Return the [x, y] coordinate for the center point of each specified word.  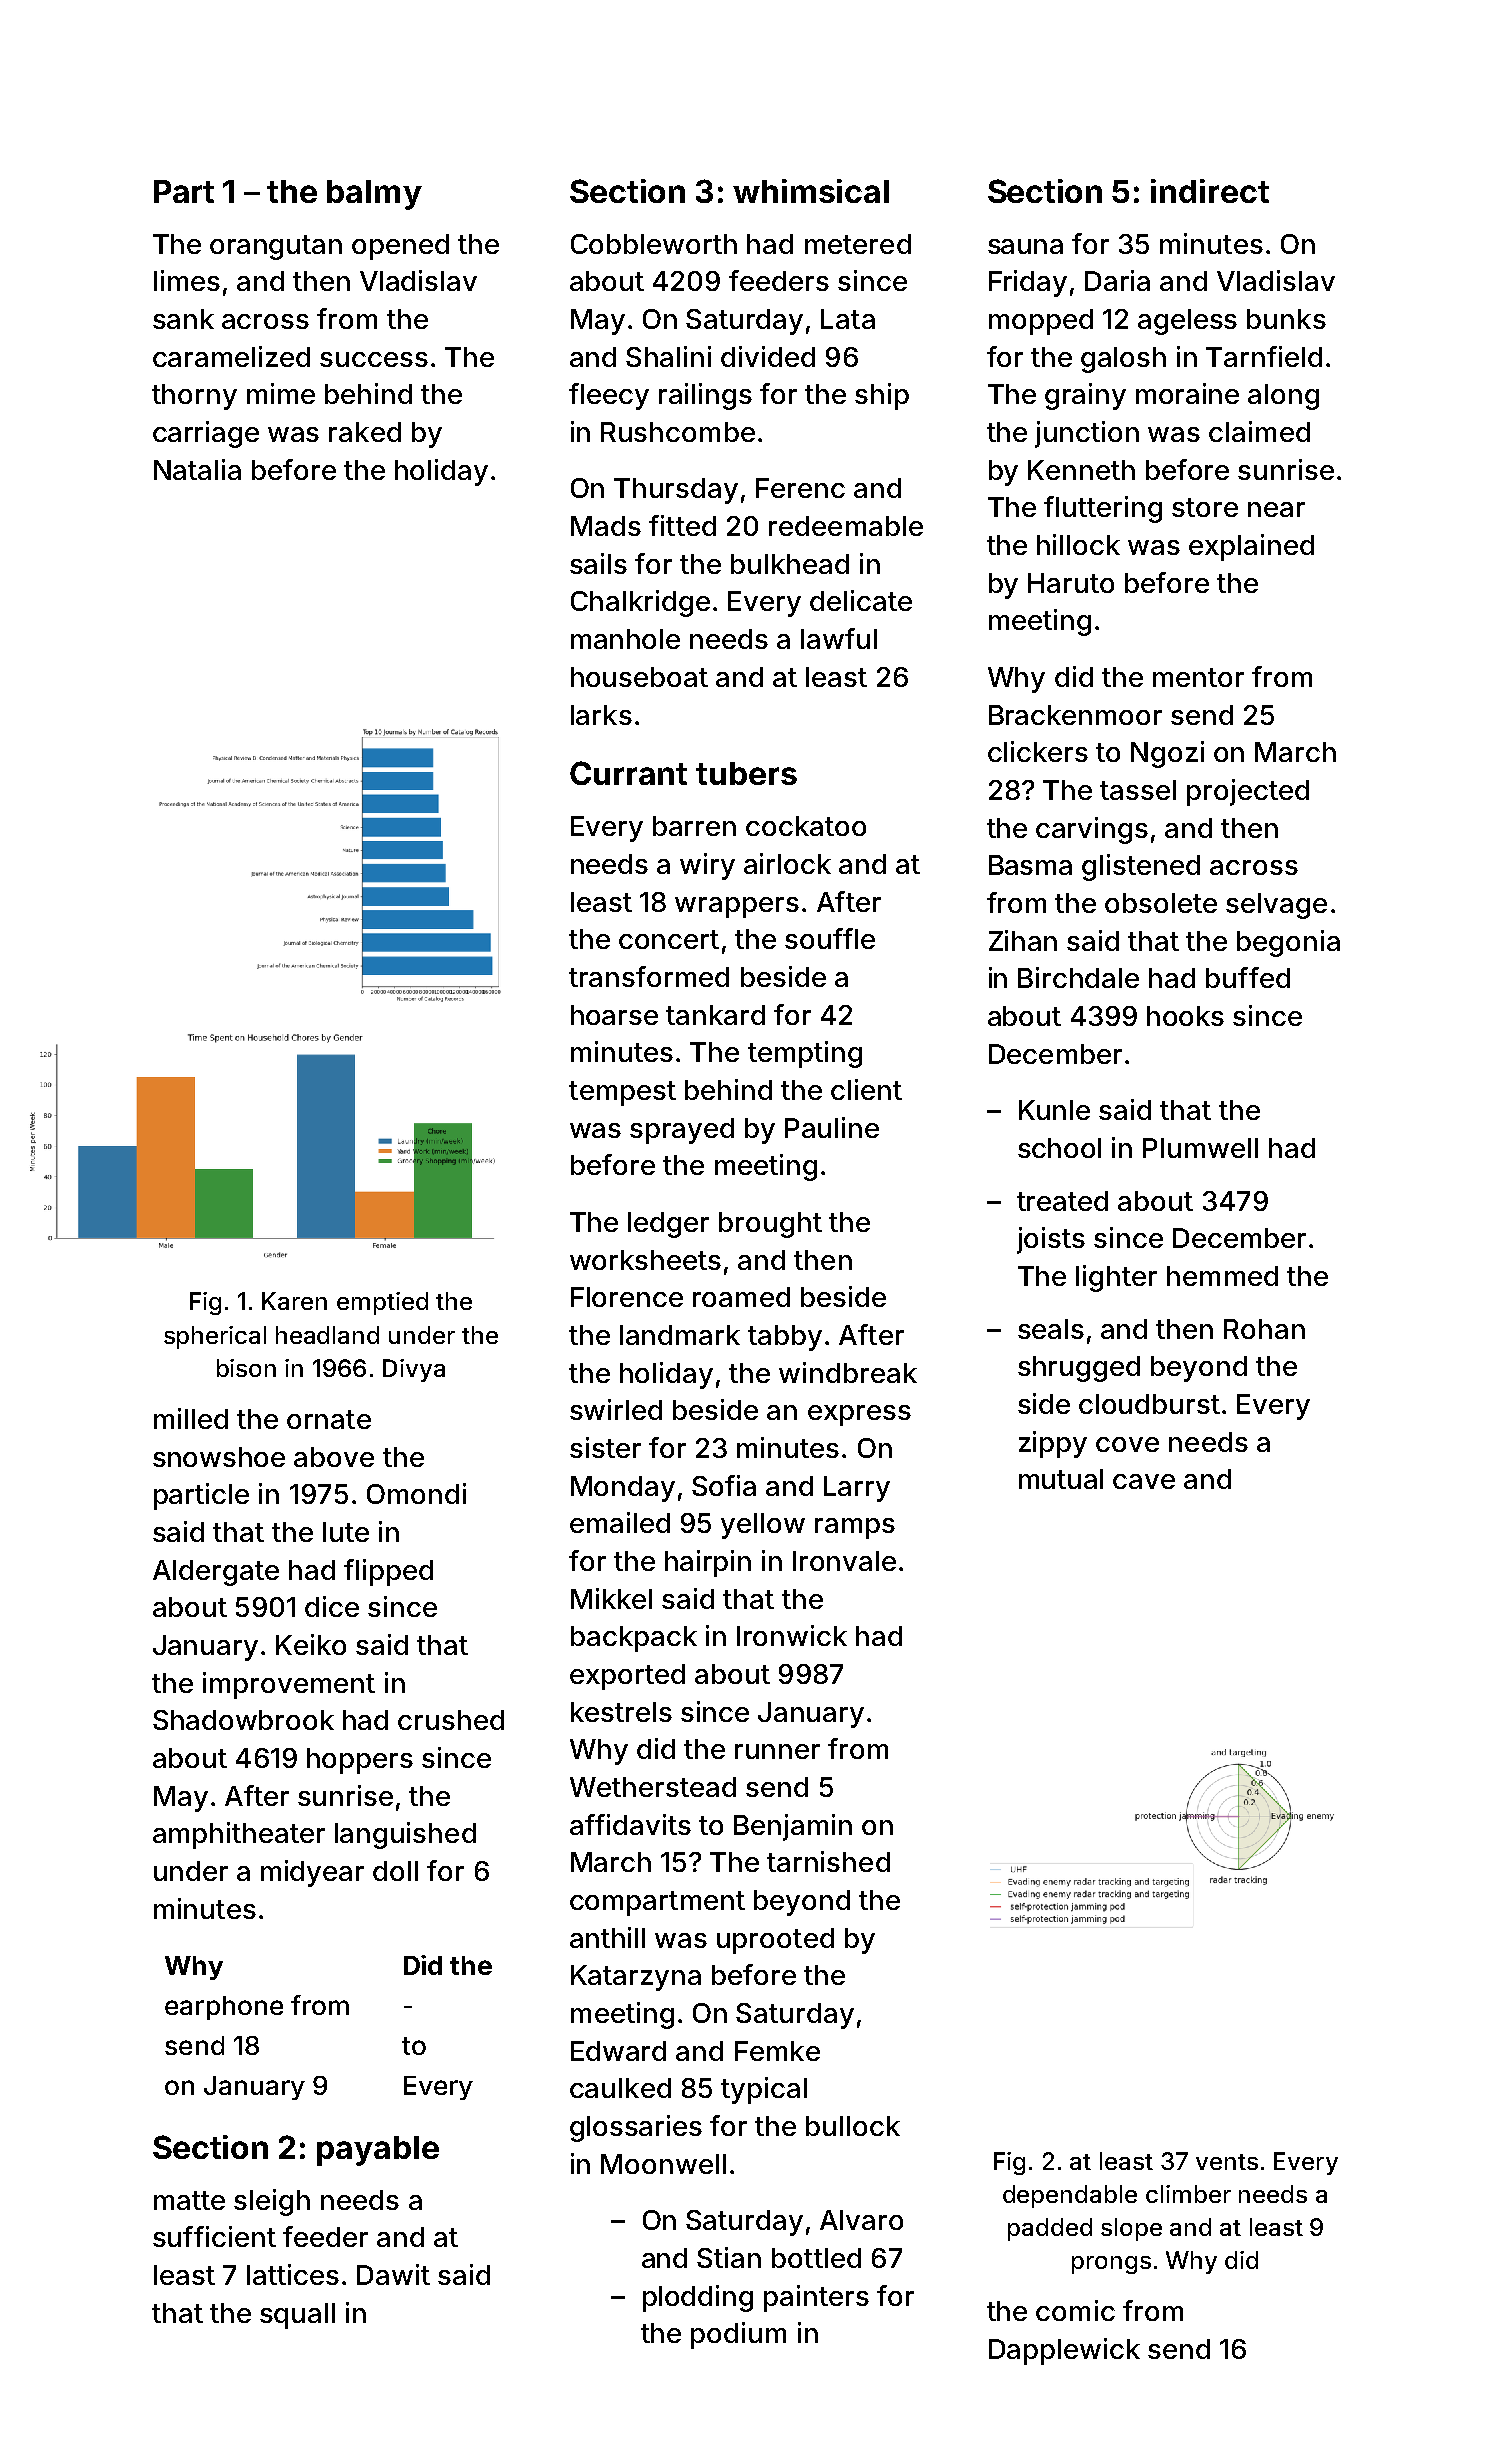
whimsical [811, 191]
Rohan [1264, 1329]
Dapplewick [1064, 2351]
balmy [374, 195]
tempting [805, 1054]
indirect [1210, 191]
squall [297, 2316]
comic [1075, 2310]
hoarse [614, 1015]
